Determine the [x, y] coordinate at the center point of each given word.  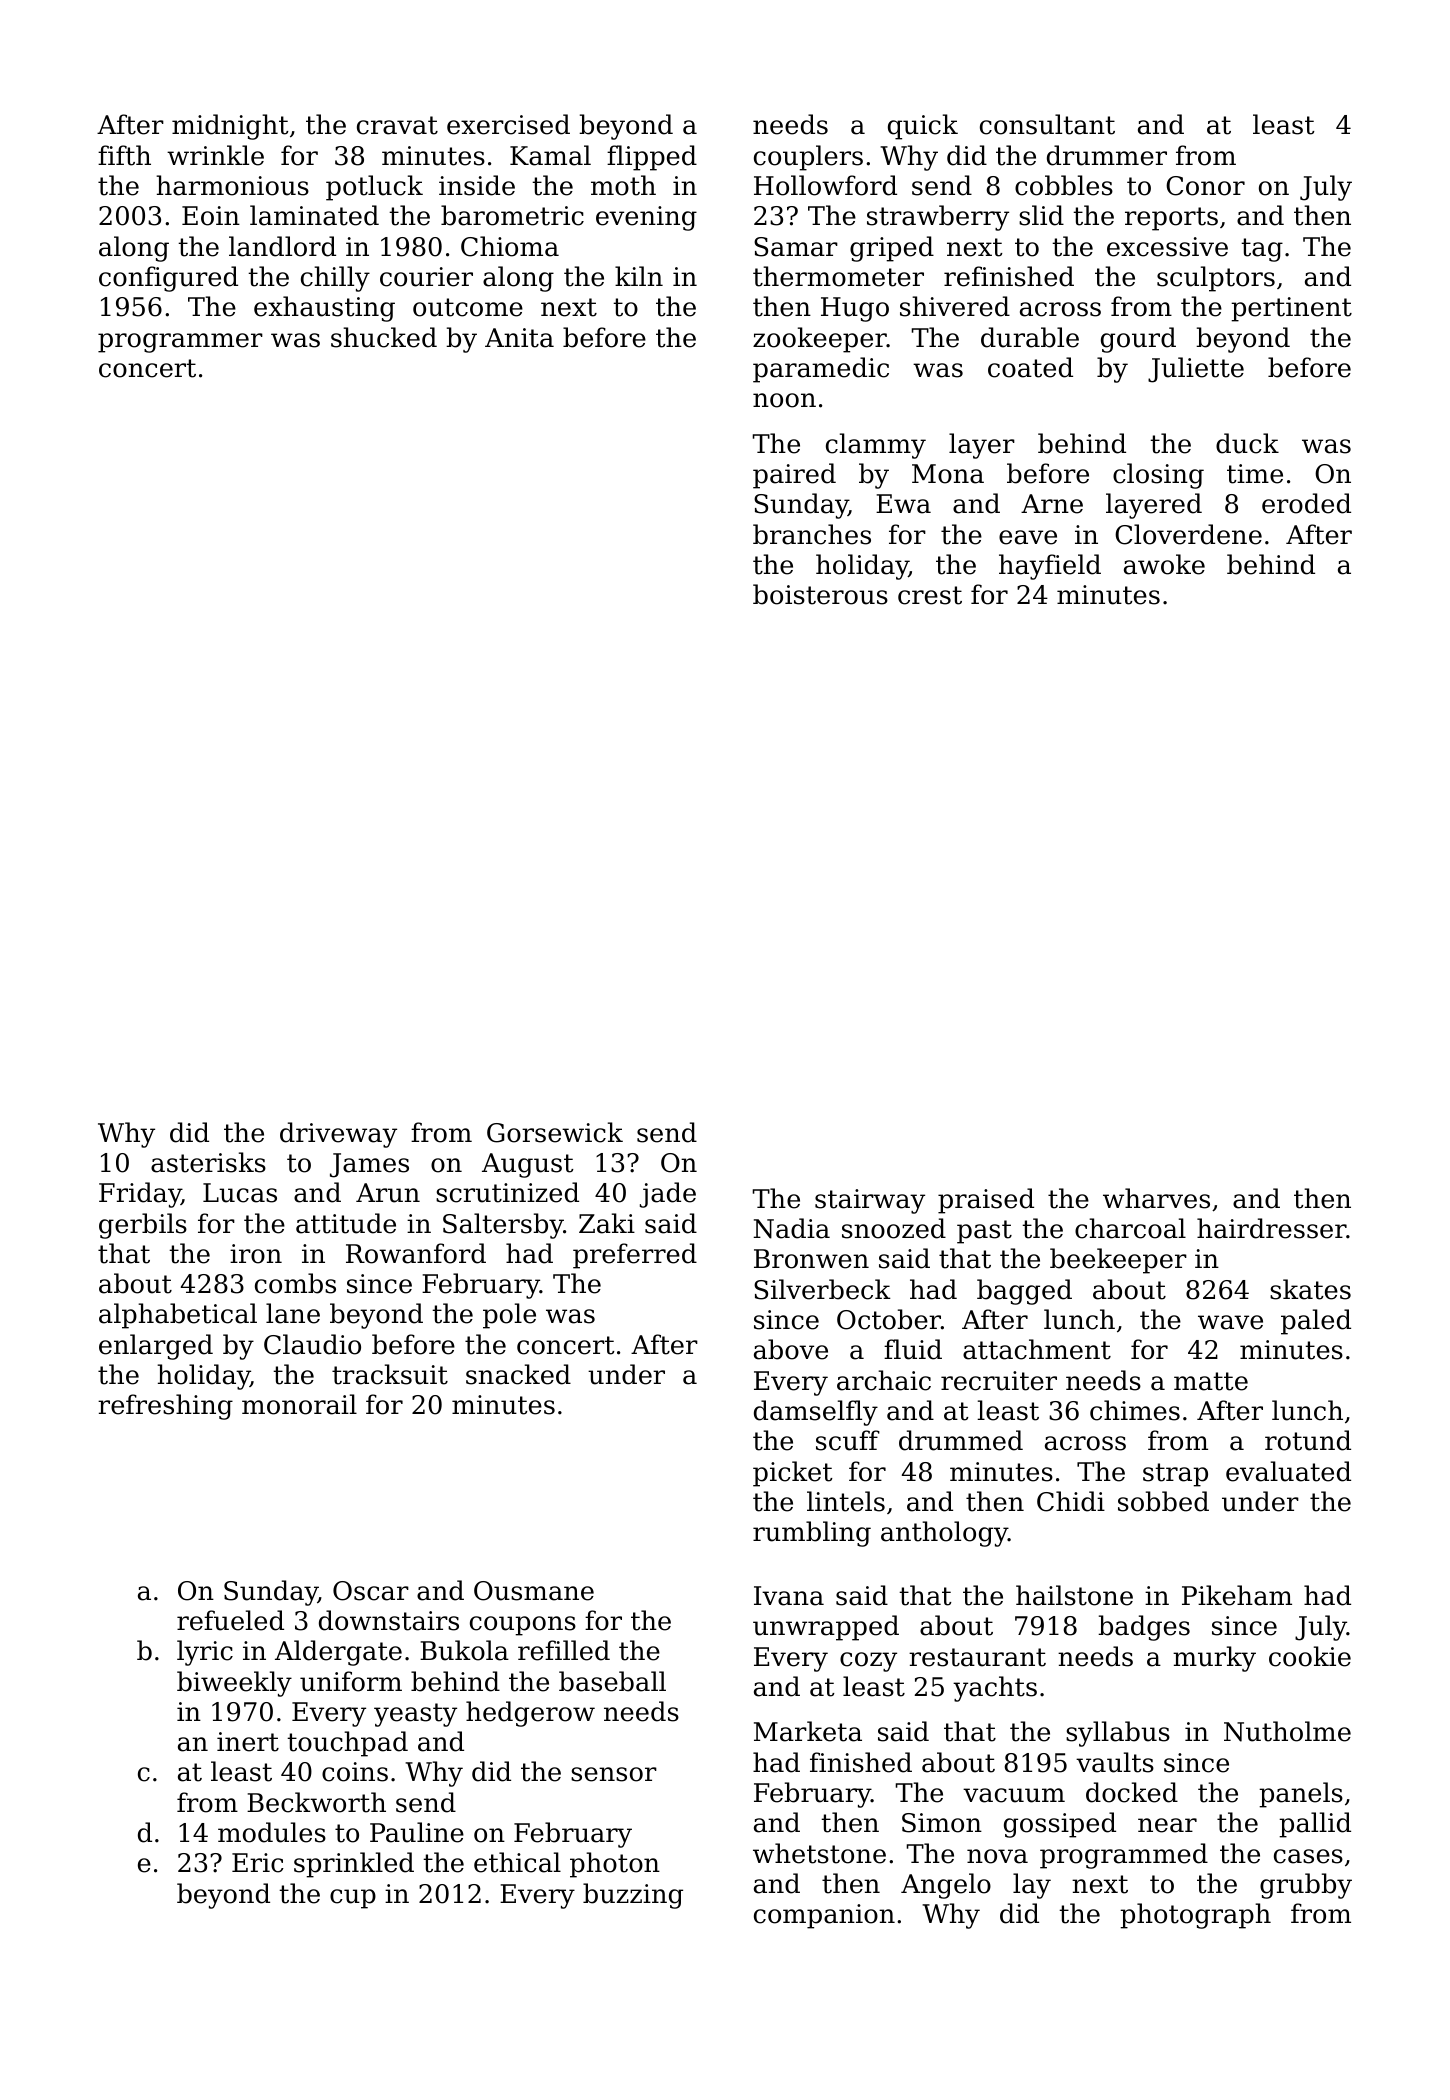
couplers [808, 158]
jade [668, 1195]
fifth [124, 155]
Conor [1205, 186]
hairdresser [1271, 1228]
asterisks [208, 1162]
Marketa [808, 1731]
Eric [258, 1863]
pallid [1315, 1825]
